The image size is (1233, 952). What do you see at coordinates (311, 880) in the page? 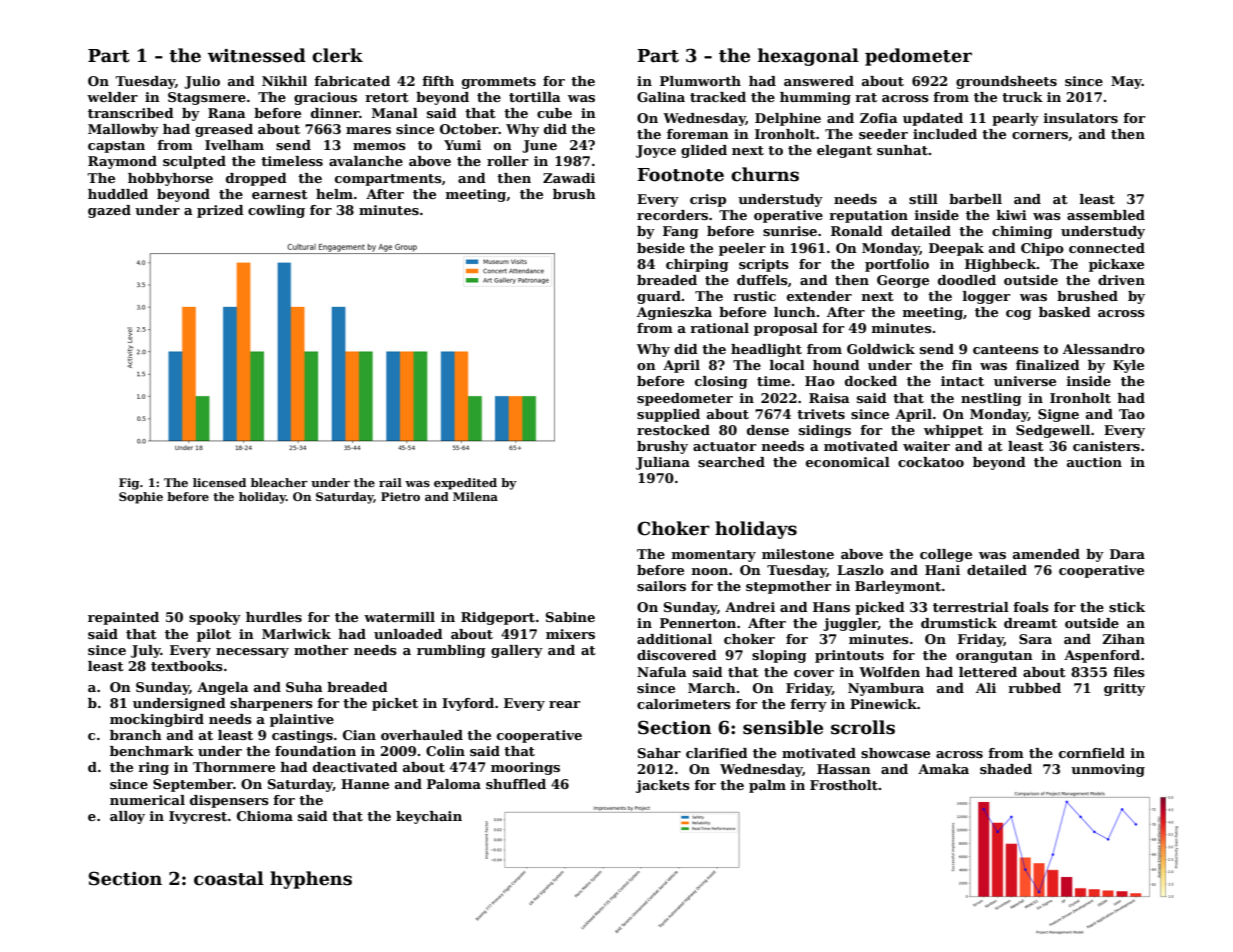
I see `hyphens` at bounding box center [311, 880].
